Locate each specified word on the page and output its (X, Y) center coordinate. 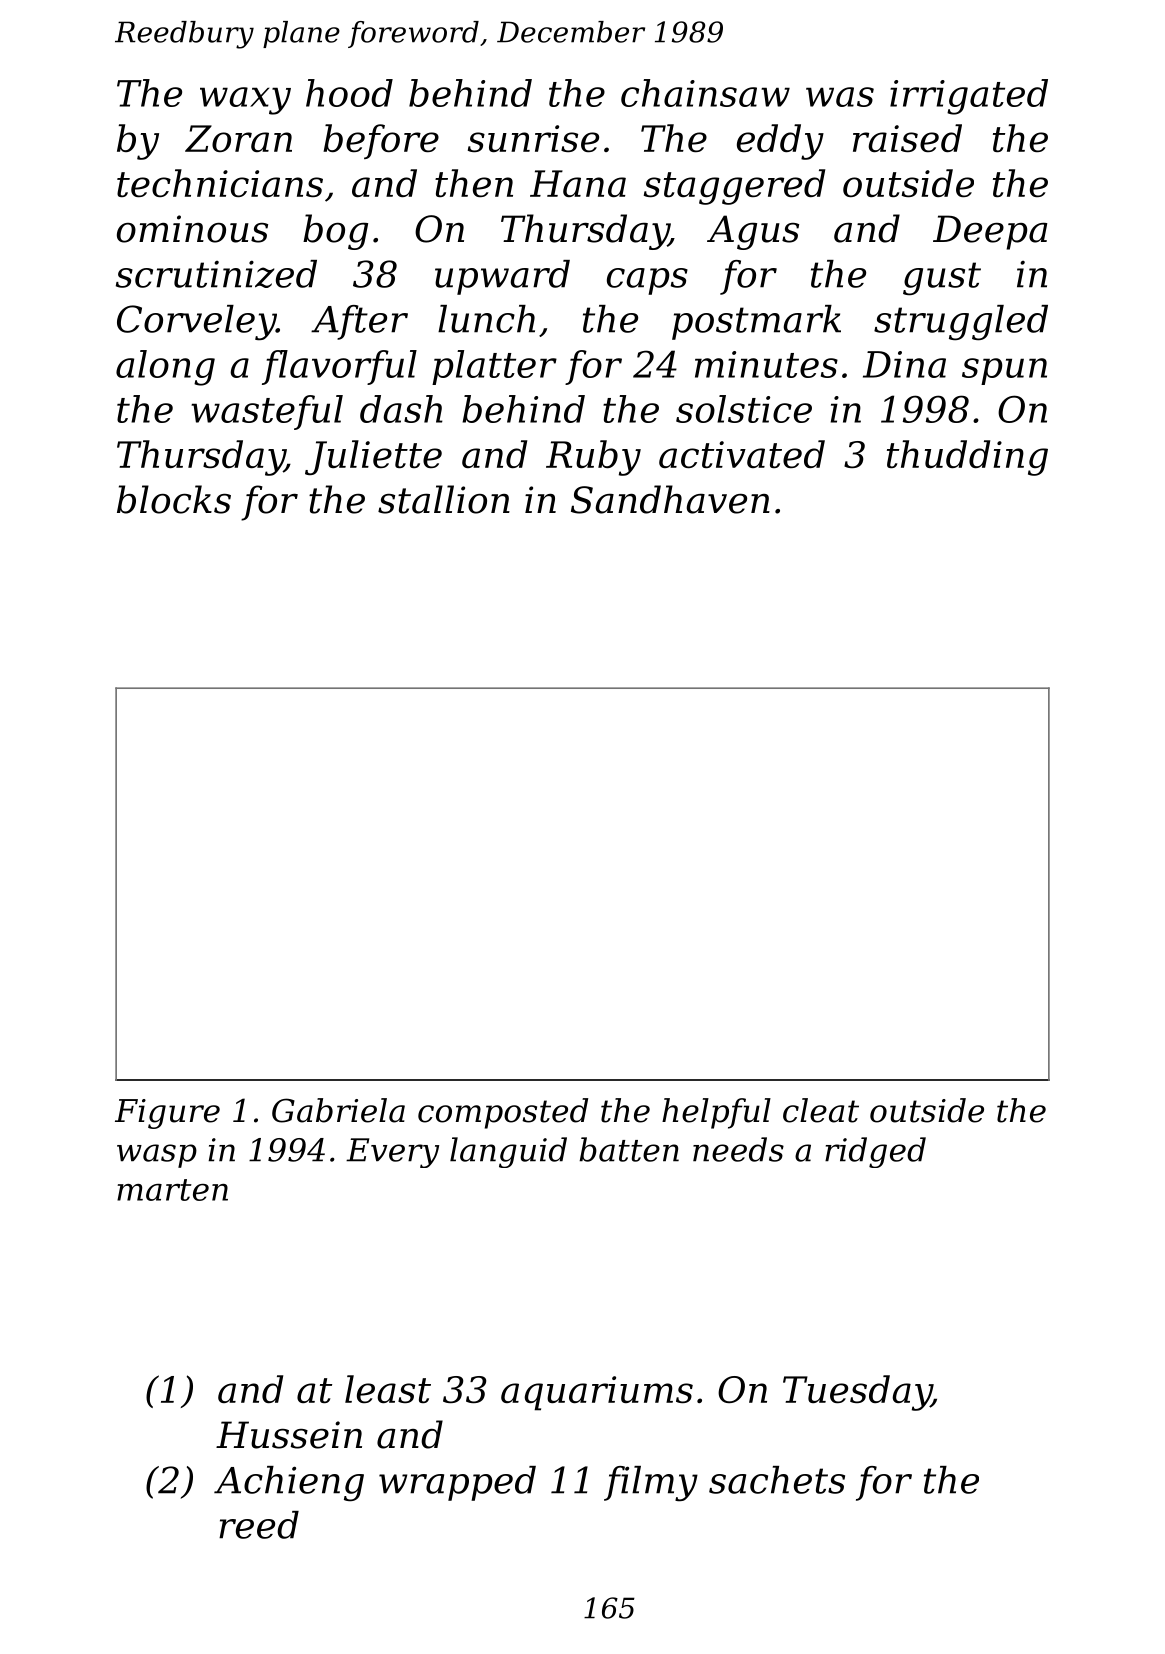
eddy (780, 142)
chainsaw (705, 93)
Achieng (289, 1484)
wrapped (457, 1483)
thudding (967, 458)
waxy (245, 101)
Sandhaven (670, 499)
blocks (174, 499)
